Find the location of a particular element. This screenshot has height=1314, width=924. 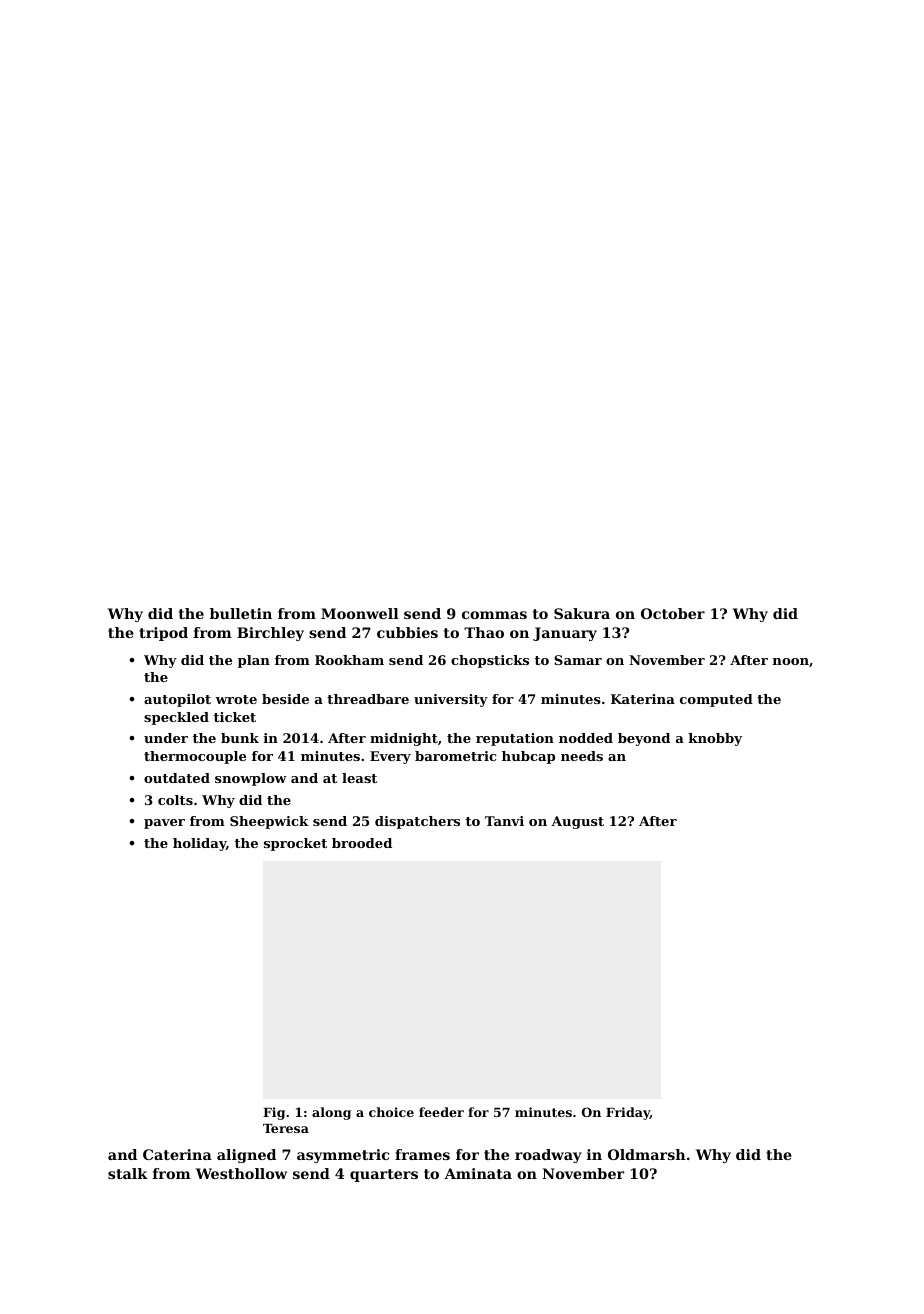

chopsticks is located at coordinates (490, 661).
